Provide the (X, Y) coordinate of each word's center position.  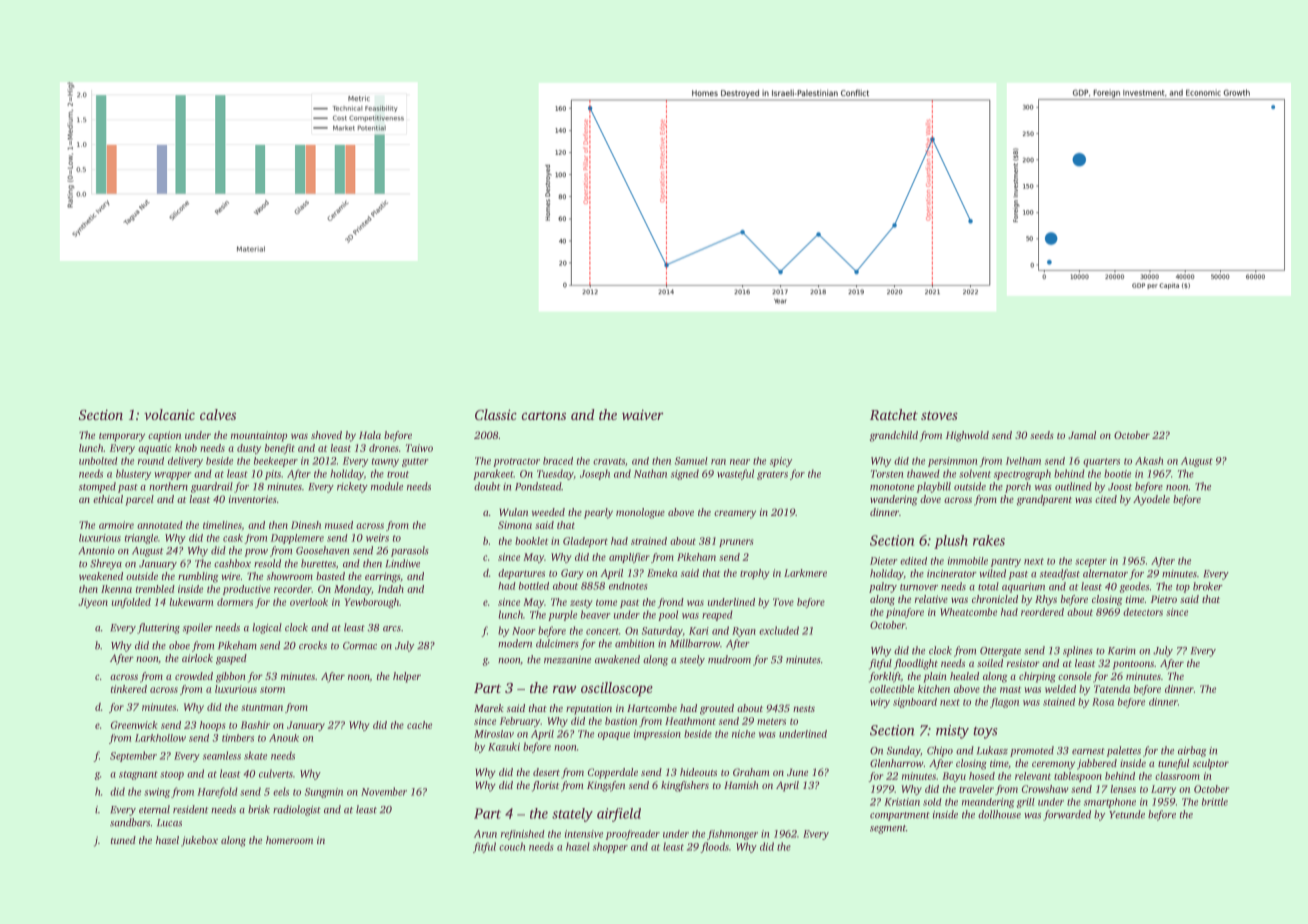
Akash (1149, 461)
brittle (1215, 802)
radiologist (297, 810)
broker (1208, 586)
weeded (548, 512)
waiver (643, 414)
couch (512, 846)
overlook (309, 602)
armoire (116, 525)
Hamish (741, 785)
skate (255, 755)
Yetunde (1127, 814)
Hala (370, 435)
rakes (989, 540)
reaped (717, 615)
